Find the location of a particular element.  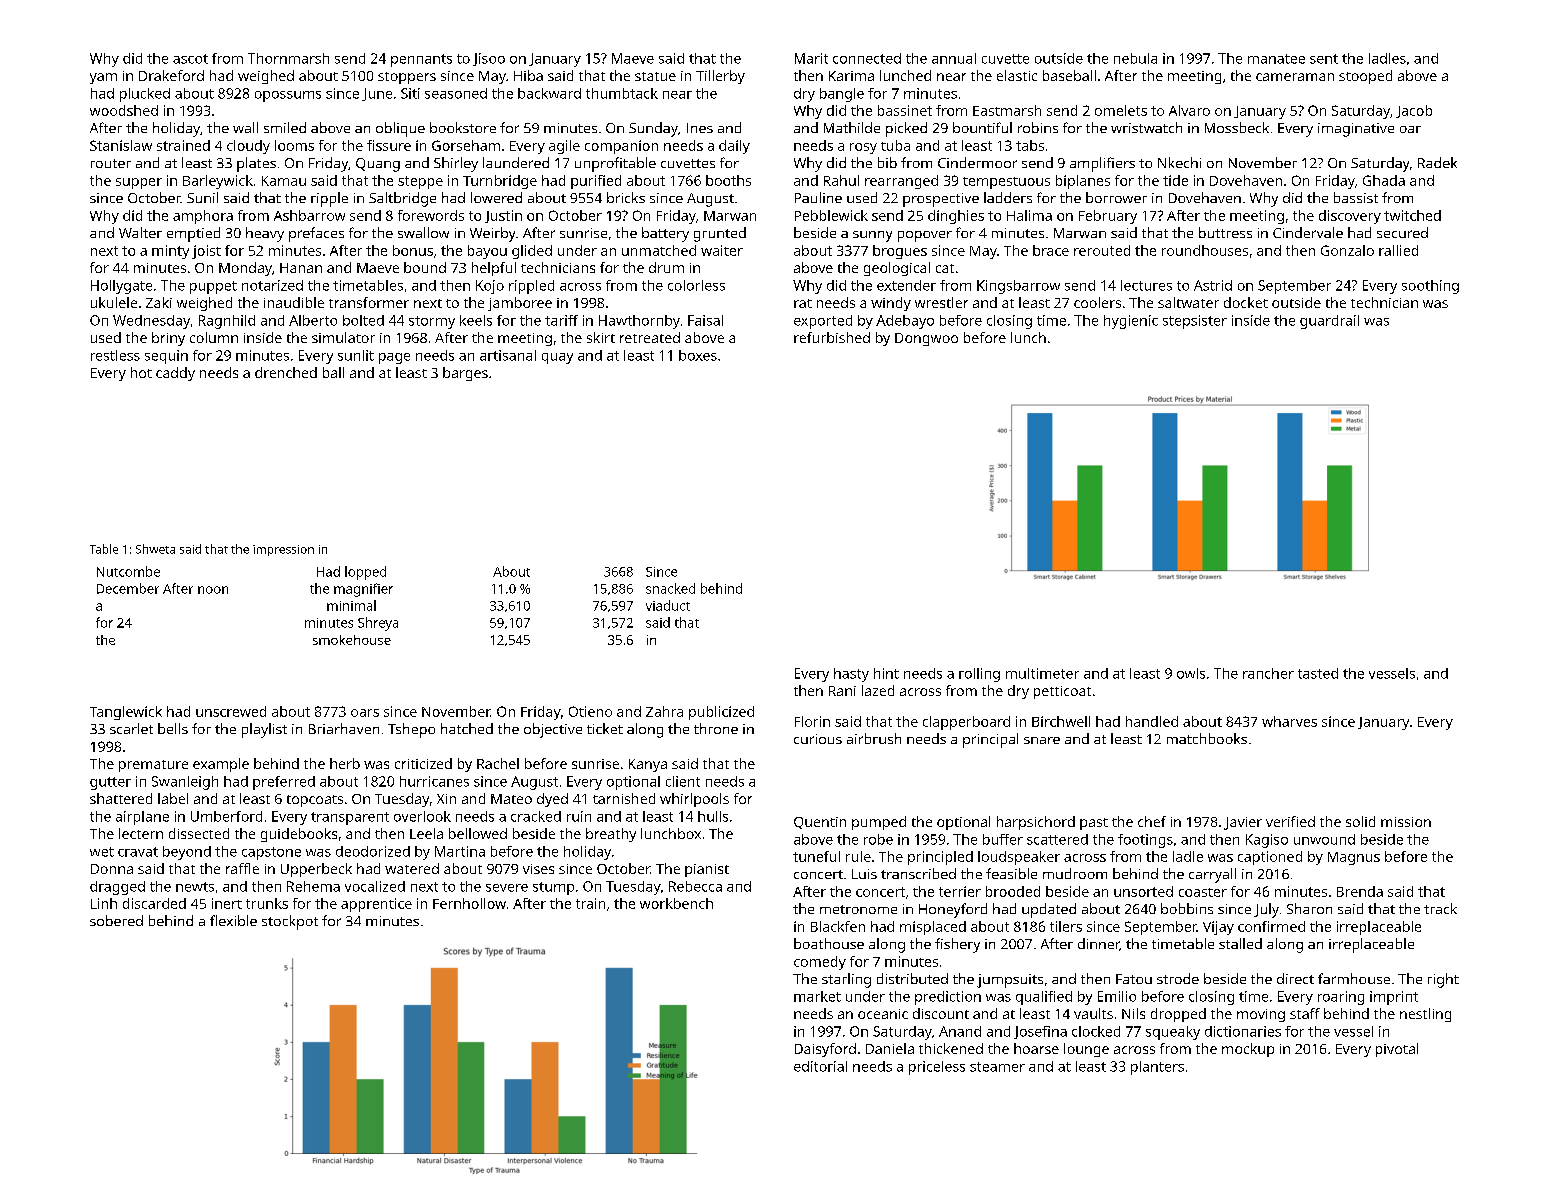

statue is located at coordinates (655, 76).
